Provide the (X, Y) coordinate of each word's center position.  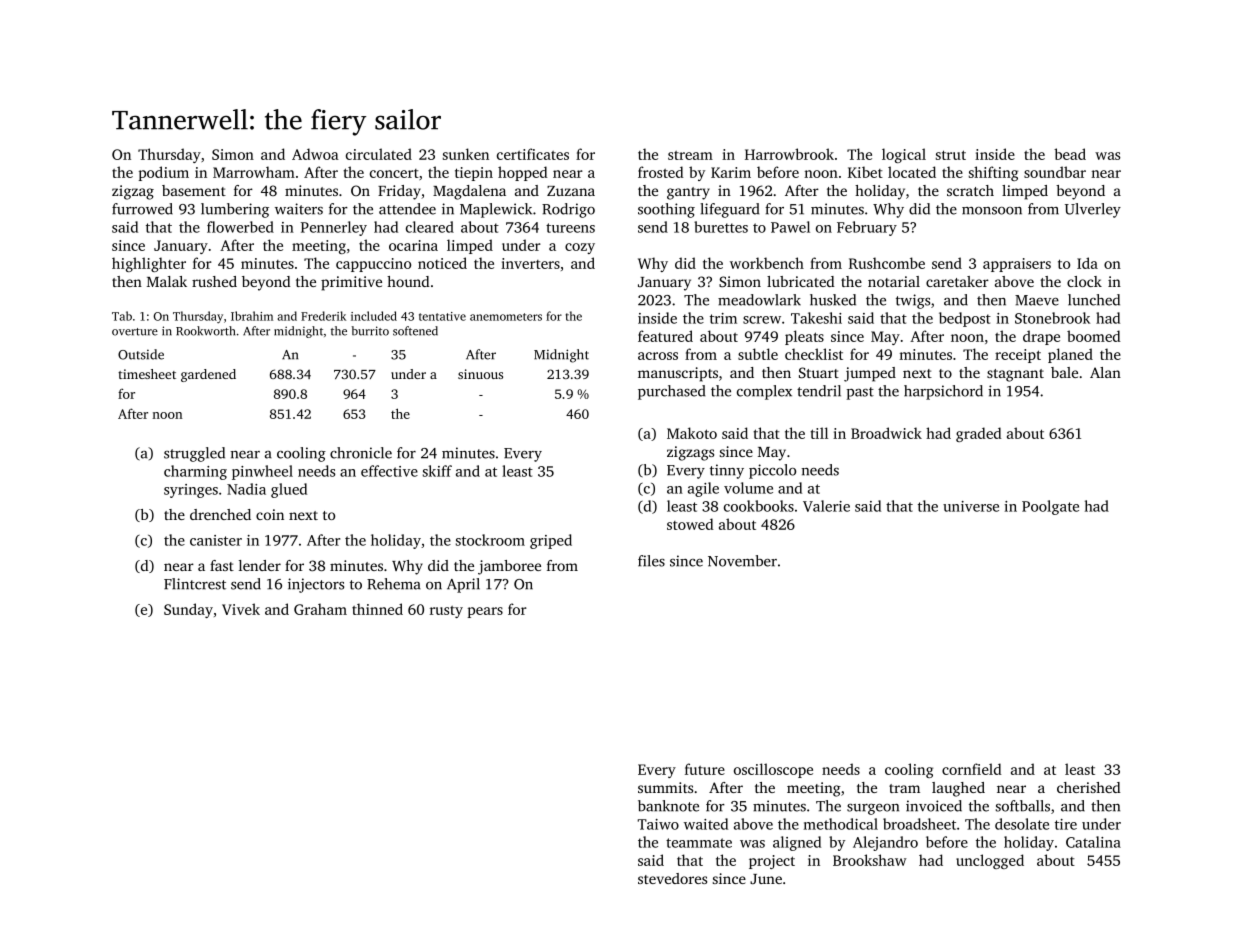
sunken (466, 154)
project (772, 862)
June (766, 879)
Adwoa (315, 154)
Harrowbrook (789, 154)
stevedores (672, 878)
